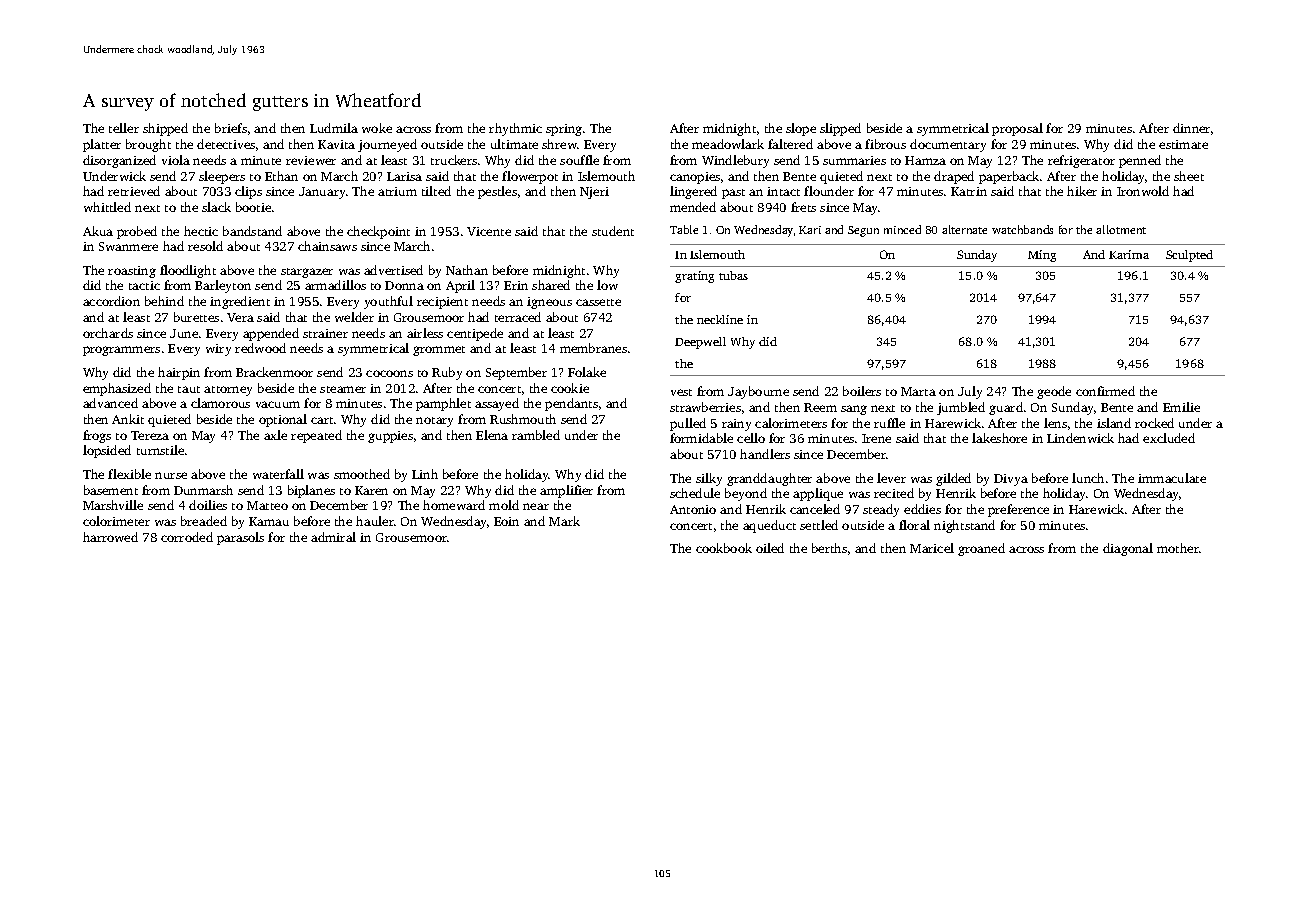 The height and width of the screenshot is (924, 1308). Describe the element at coordinates (593, 348) in the screenshot. I see `membranes` at that location.
